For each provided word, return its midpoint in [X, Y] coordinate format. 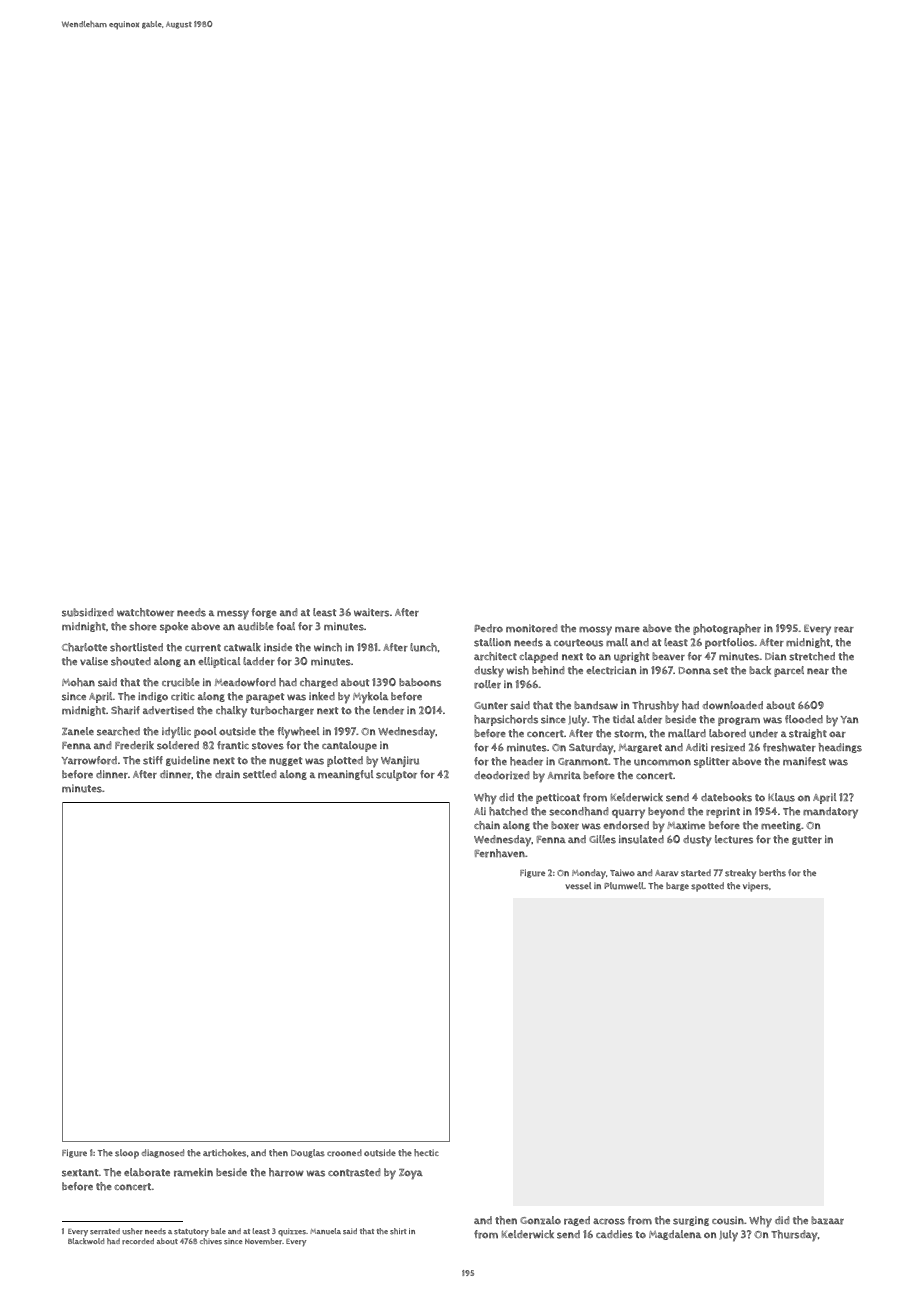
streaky [740, 874]
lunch [423, 647]
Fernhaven [500, 853]
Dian [775, 656]
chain [487, 825]
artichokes [224, 1153]
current [203, 648]
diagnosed [163, 1153]
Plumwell [624, 886]
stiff [153, 760]
